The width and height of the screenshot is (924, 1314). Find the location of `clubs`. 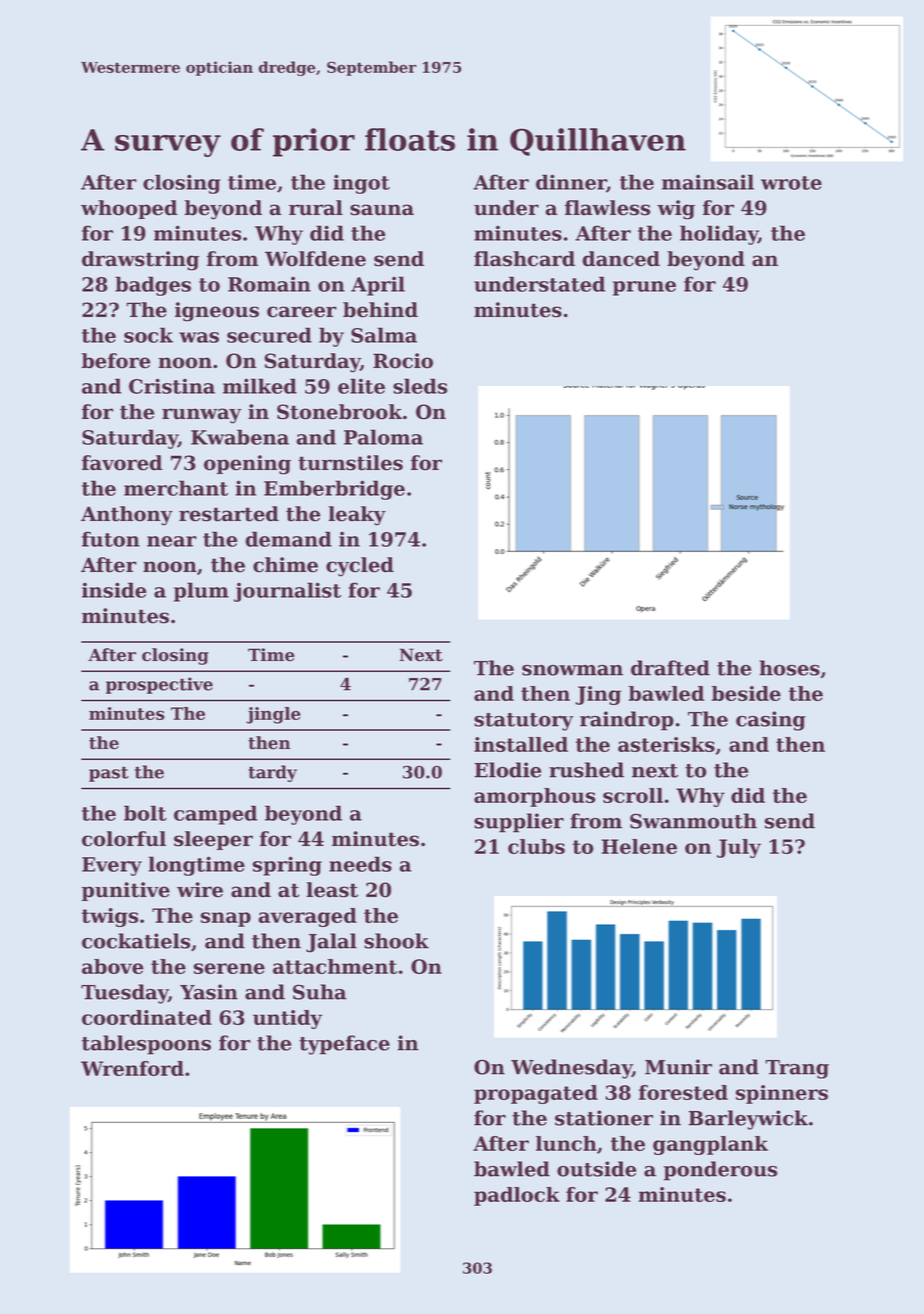

clubs is located at coordinates (536, 846).
